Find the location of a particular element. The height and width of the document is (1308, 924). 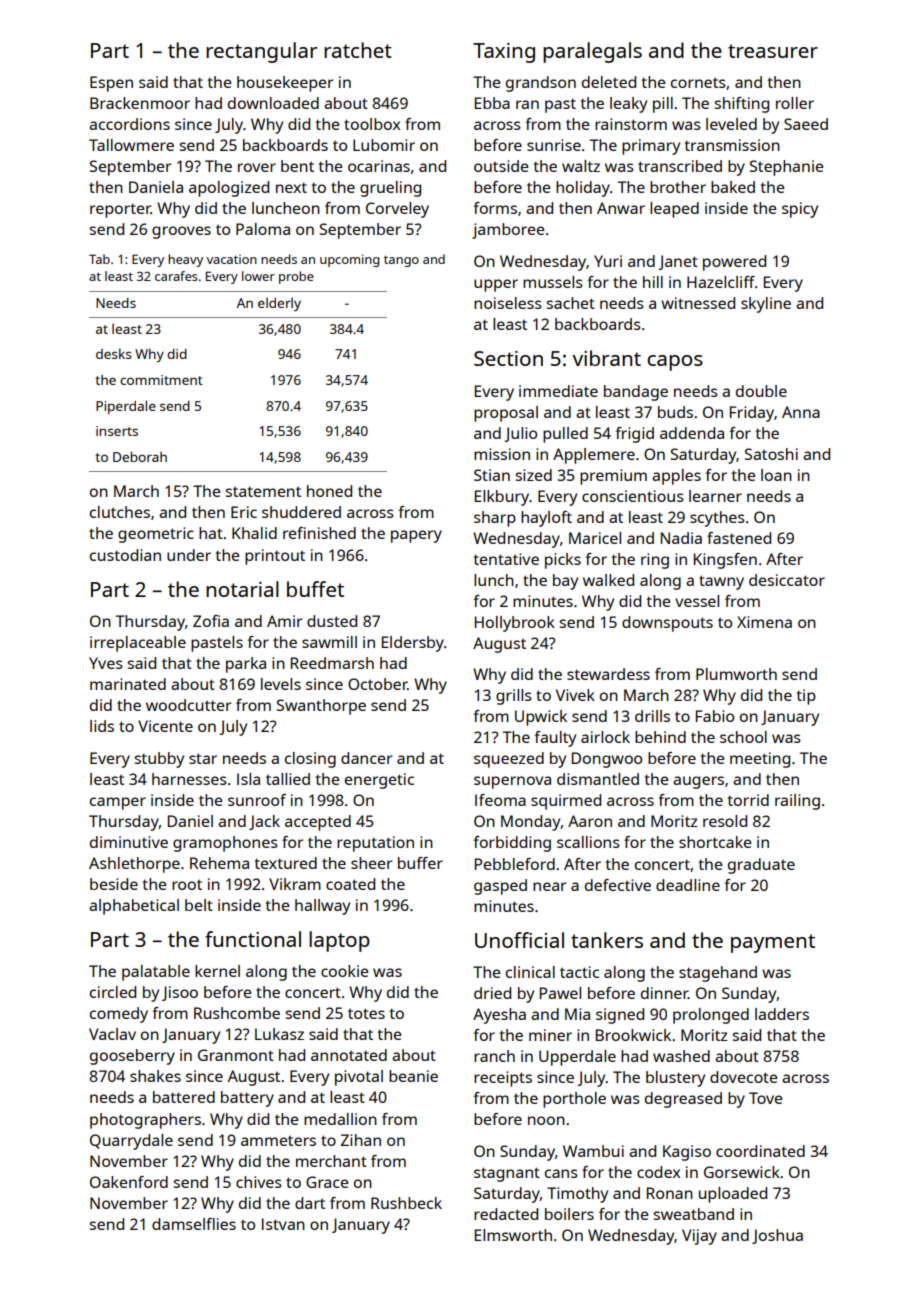

grueling is located at coordinates (390, 189).
